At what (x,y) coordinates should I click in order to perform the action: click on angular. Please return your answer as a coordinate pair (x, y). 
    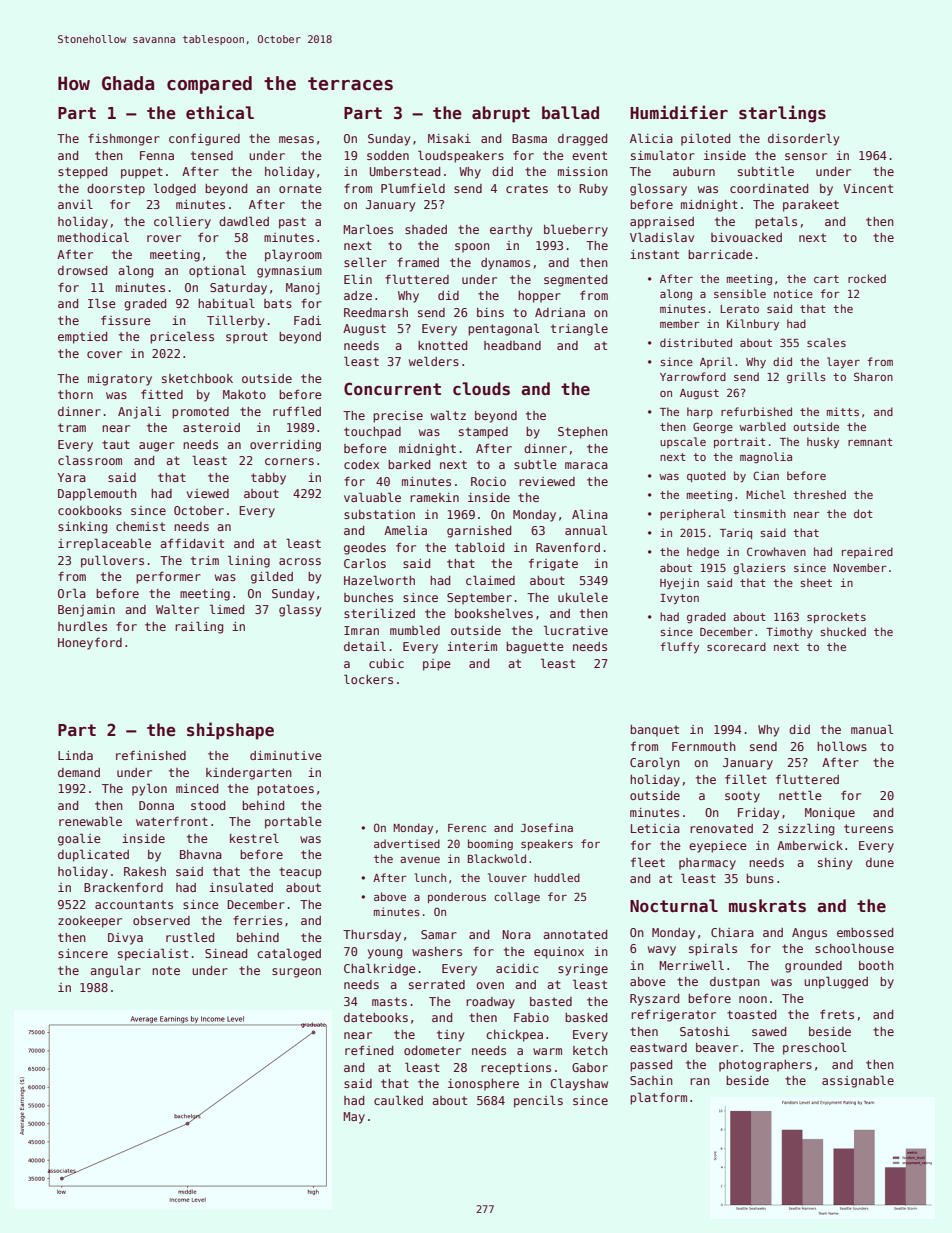
    Looking at the image, I should click on (115, 971).
